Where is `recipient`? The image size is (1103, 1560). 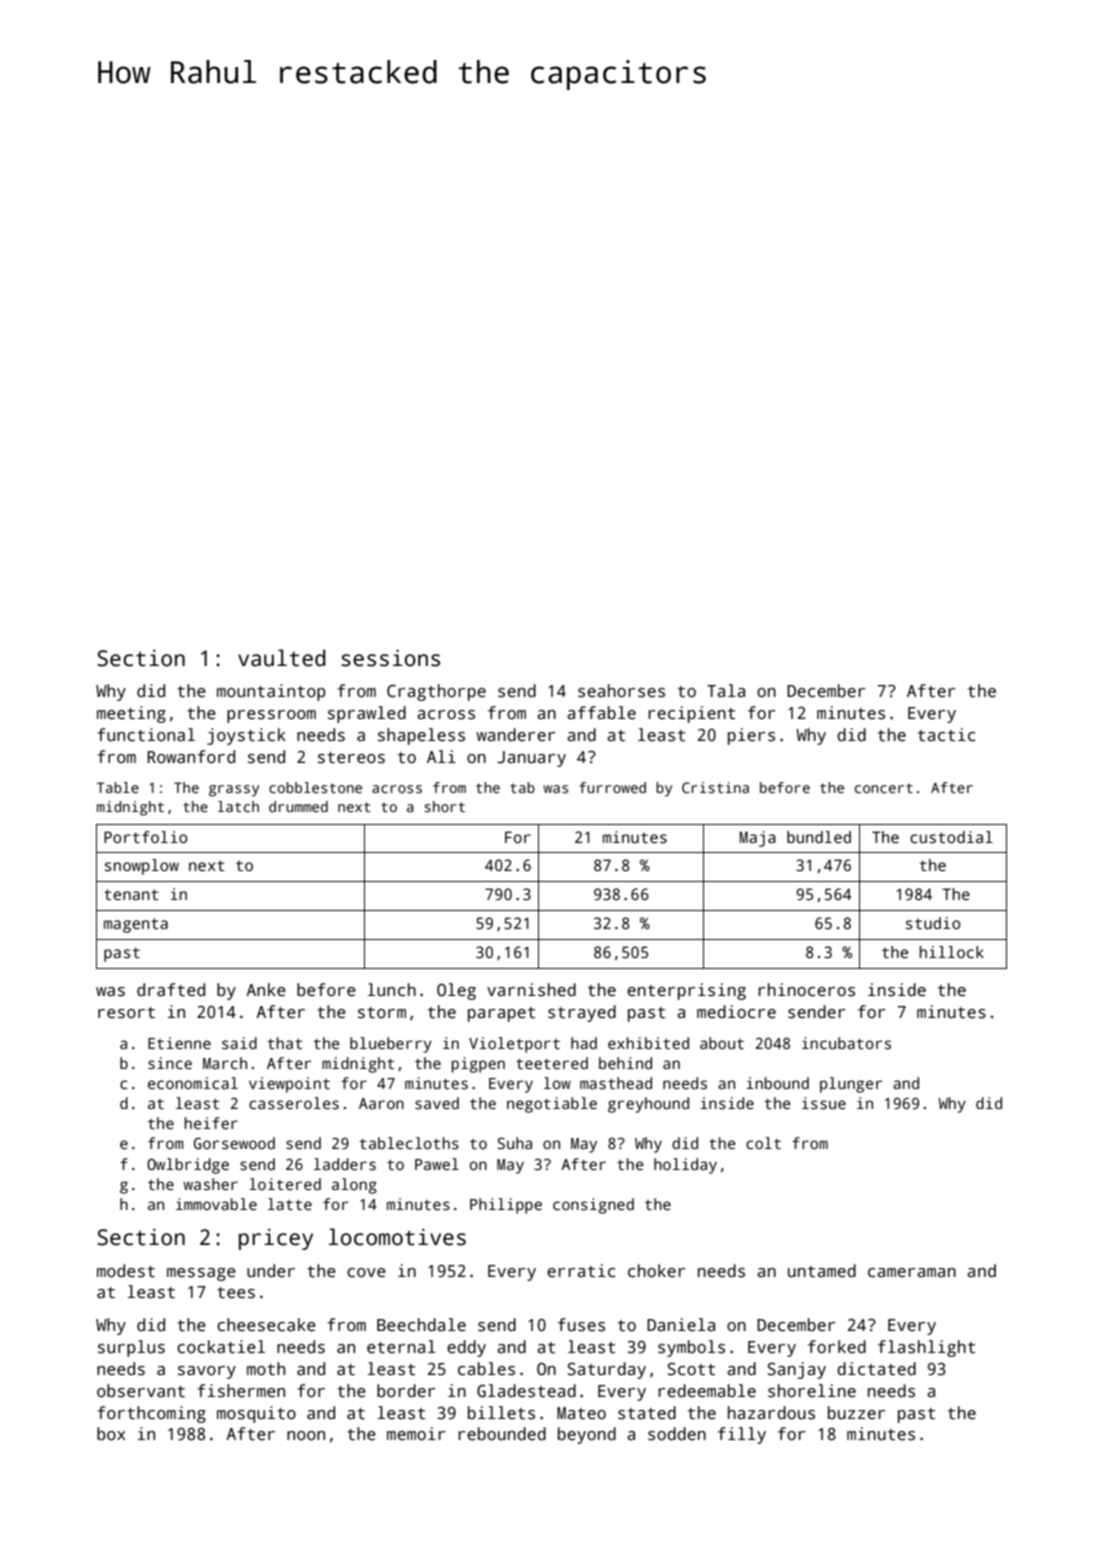
recipient is located at coordinates (691, 714).
